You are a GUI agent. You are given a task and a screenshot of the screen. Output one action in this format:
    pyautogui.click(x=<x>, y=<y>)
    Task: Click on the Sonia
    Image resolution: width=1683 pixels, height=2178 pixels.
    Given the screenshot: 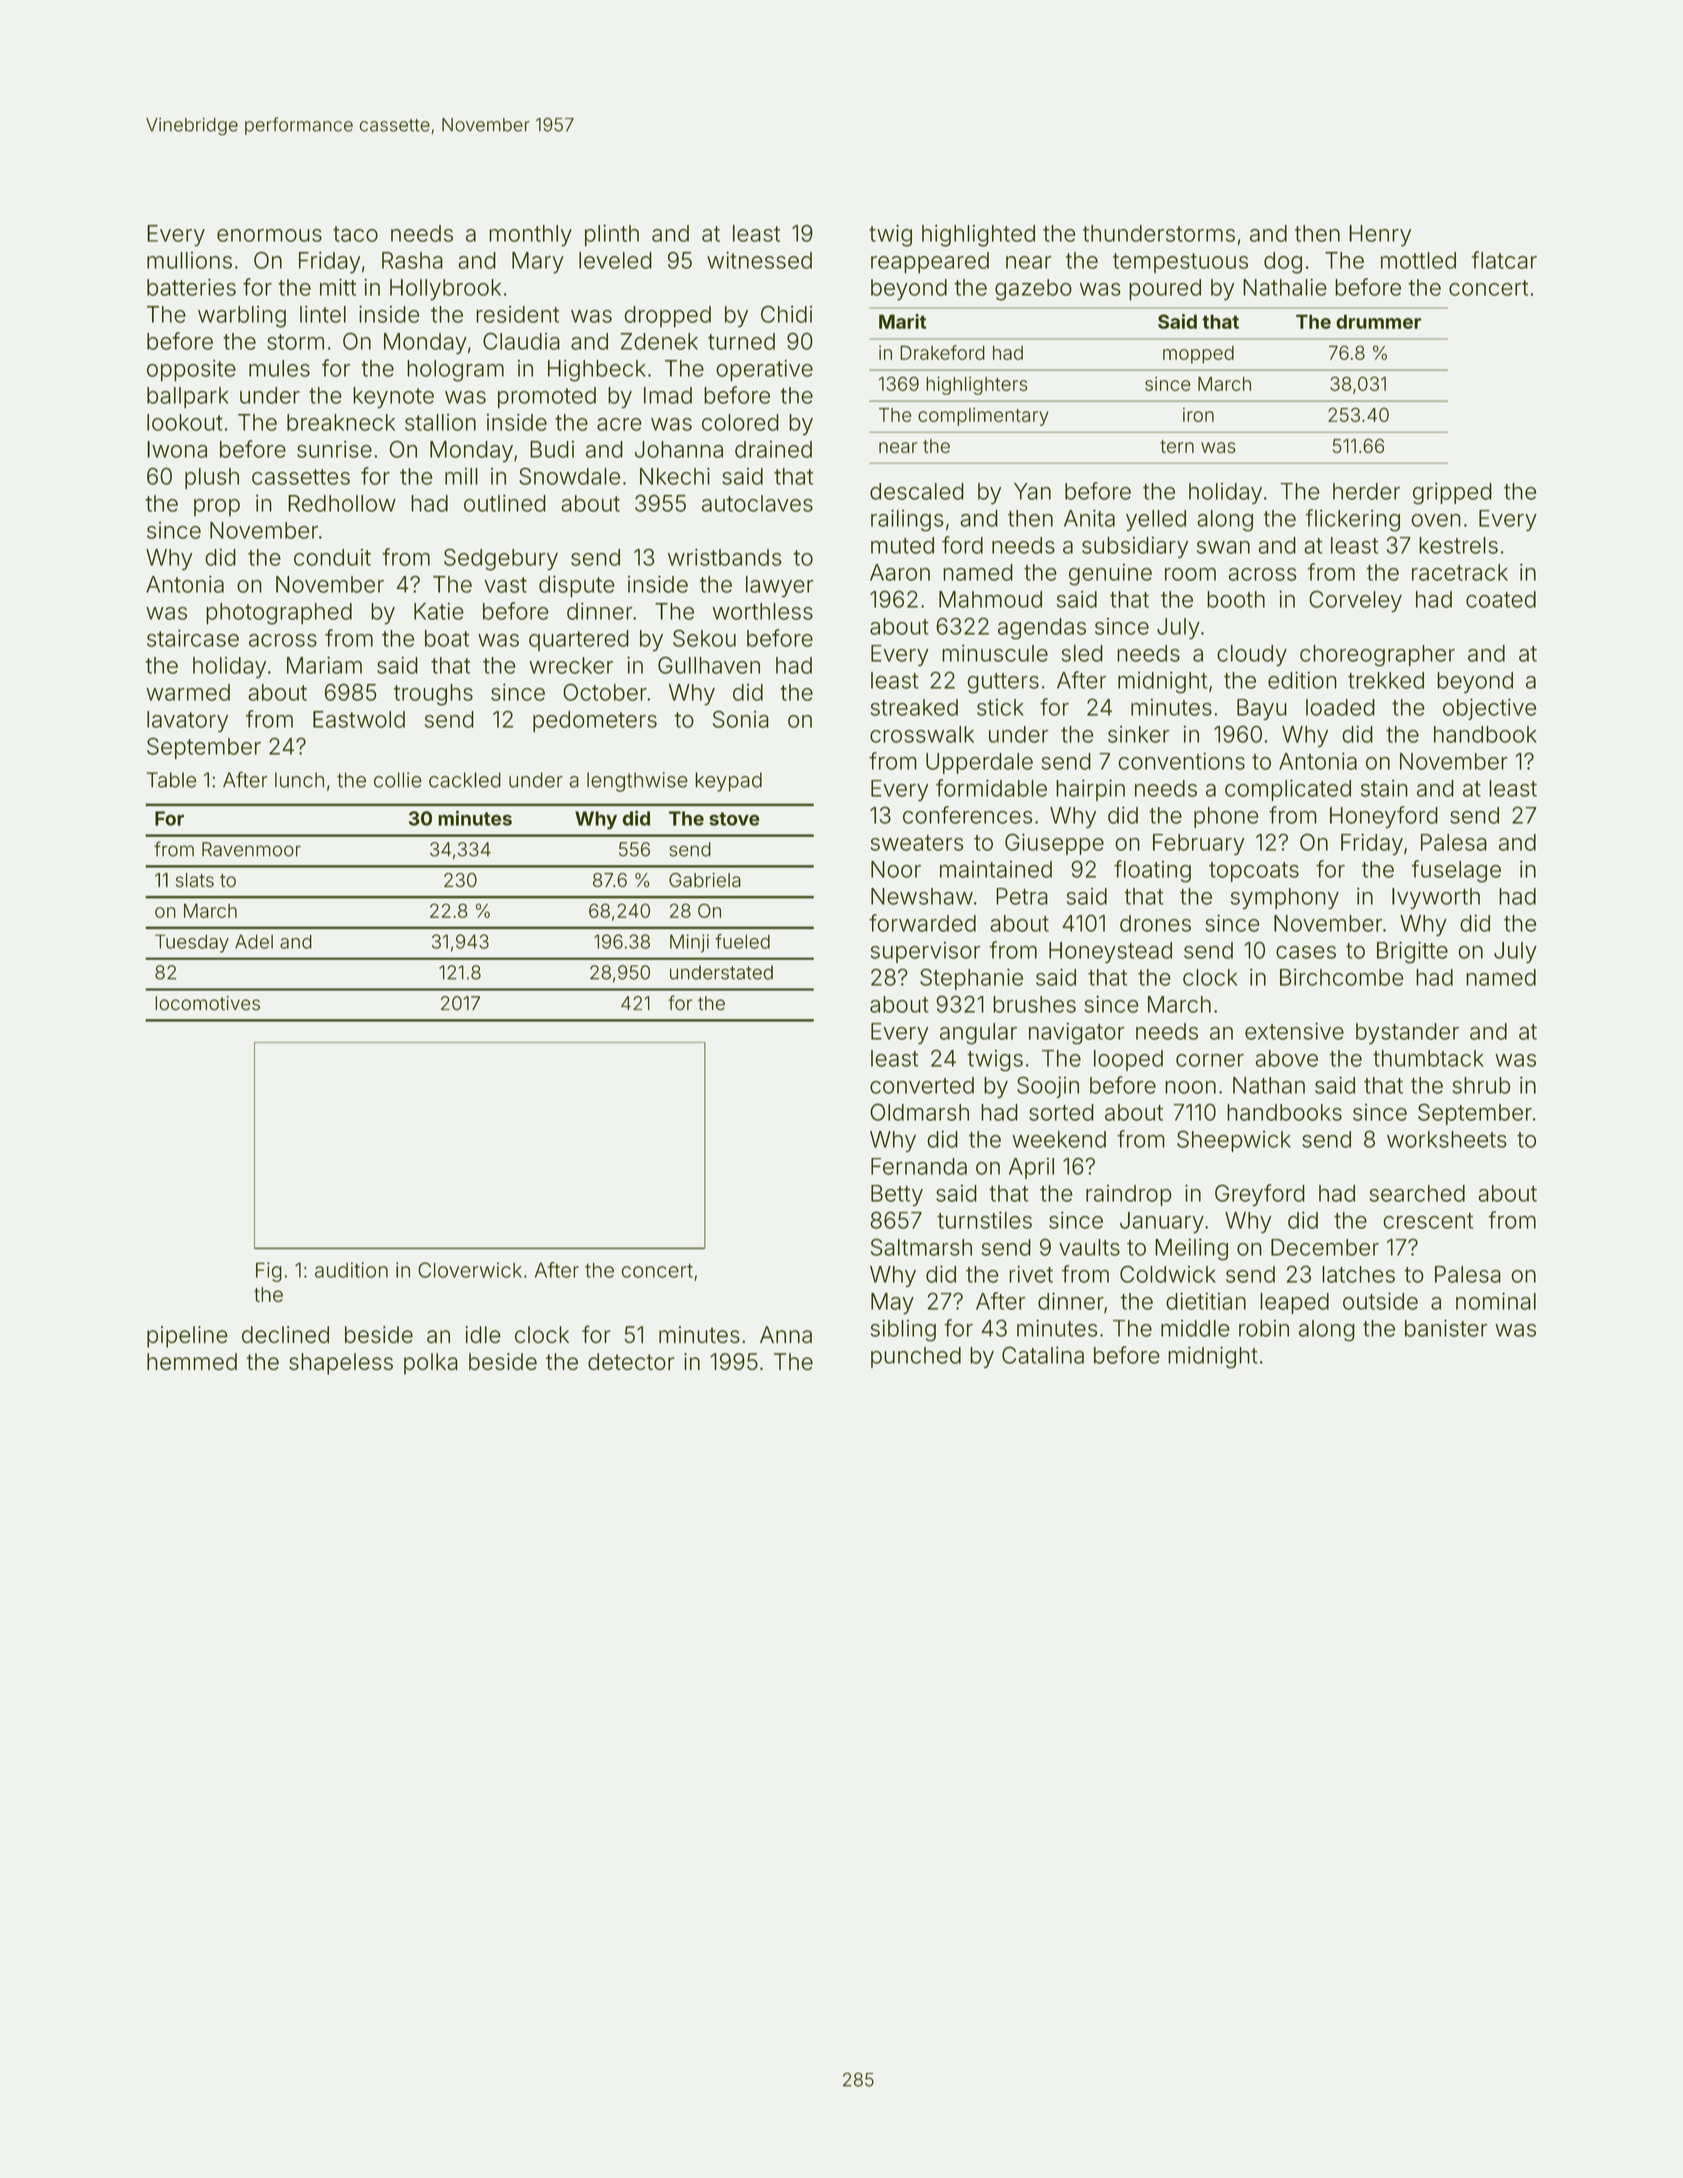 What is the action you would take?
    pyautogui.click(x=741, y=719)
